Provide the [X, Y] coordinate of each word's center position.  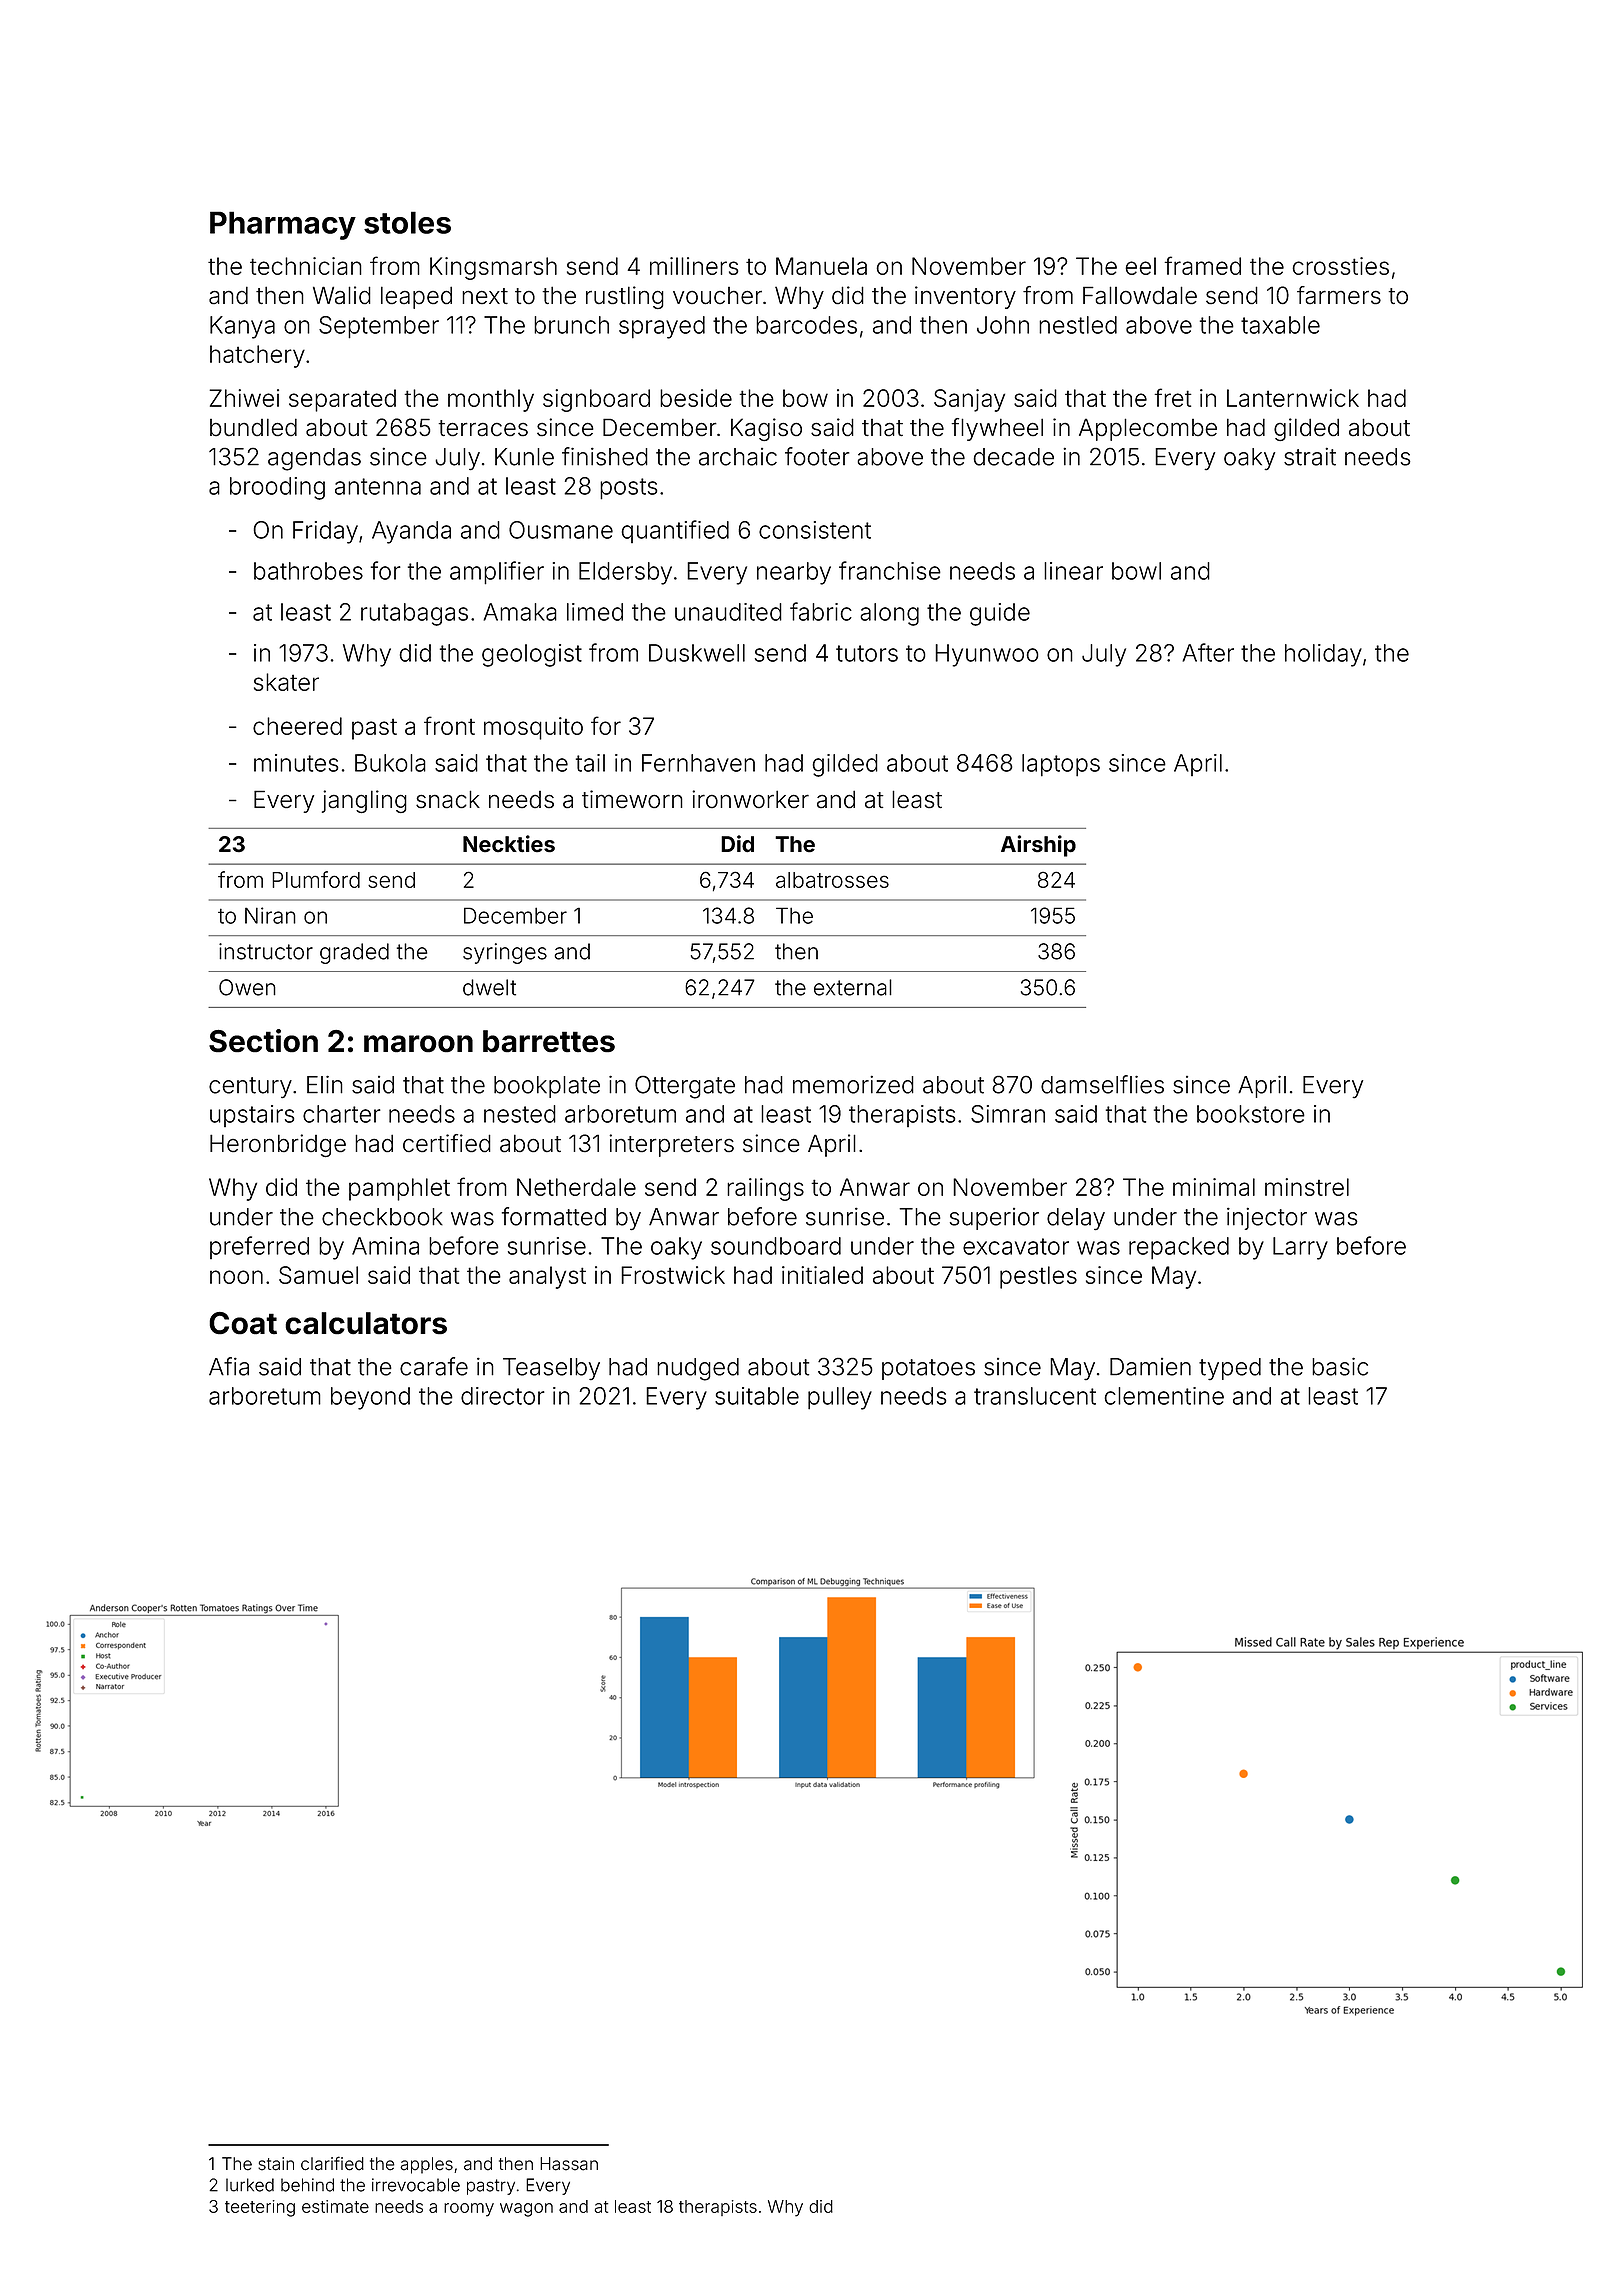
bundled [253, 427]
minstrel [1307, 1187]
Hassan [569, 2164]
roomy [469, 2210]
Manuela [821, 266]
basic [1340, 1367]
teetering [260, 2208]
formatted [554, 1216]
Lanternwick [1293, 398]
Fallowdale [1140, 295]
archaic [738, 457]
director [503, 1396]
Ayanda [411, 532]
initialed [822, 1275]
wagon [526, 2210]
